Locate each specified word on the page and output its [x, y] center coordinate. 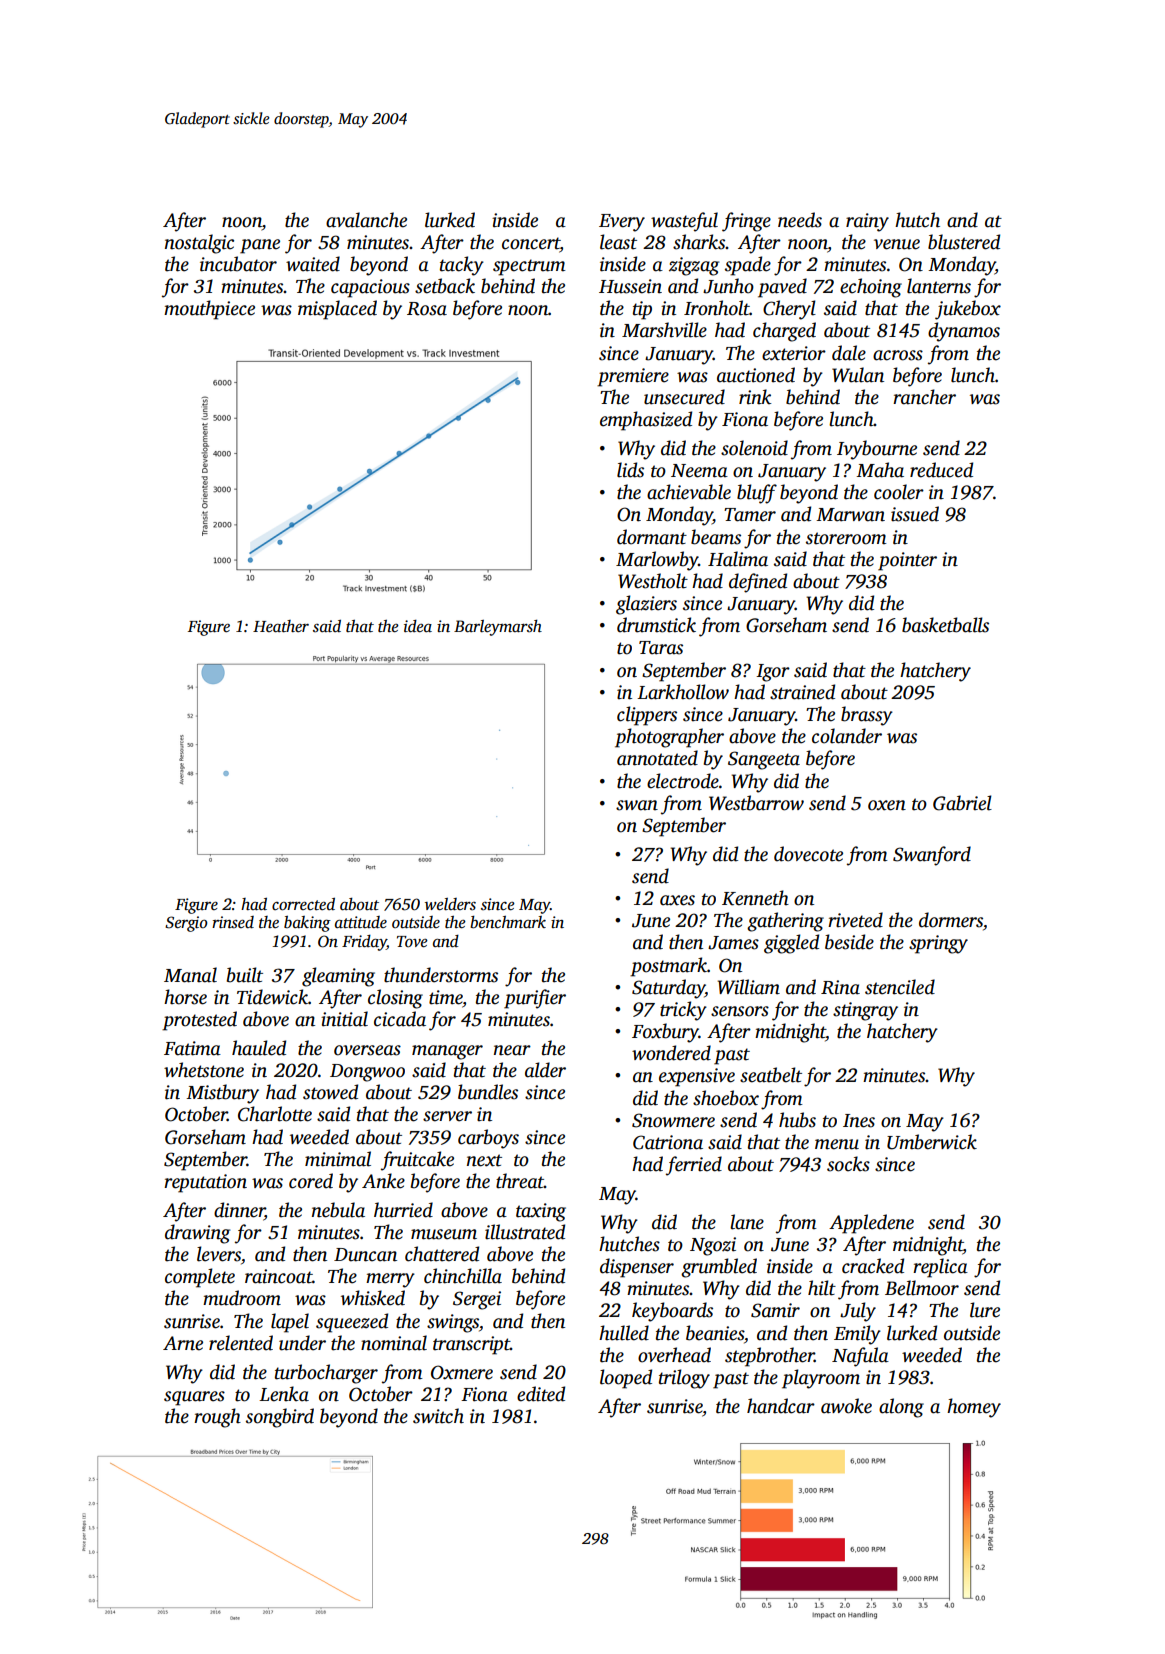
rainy [867, 222]
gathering [785, 922]
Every [622, 223]
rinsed [233, 922]
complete [200, 1278]
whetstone [204, 1070]
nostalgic [199, 244]
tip [642, 310]
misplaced [337, 310]
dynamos [964, 332]
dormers [951, 920]
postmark [668, 967]
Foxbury [665, 1033]
